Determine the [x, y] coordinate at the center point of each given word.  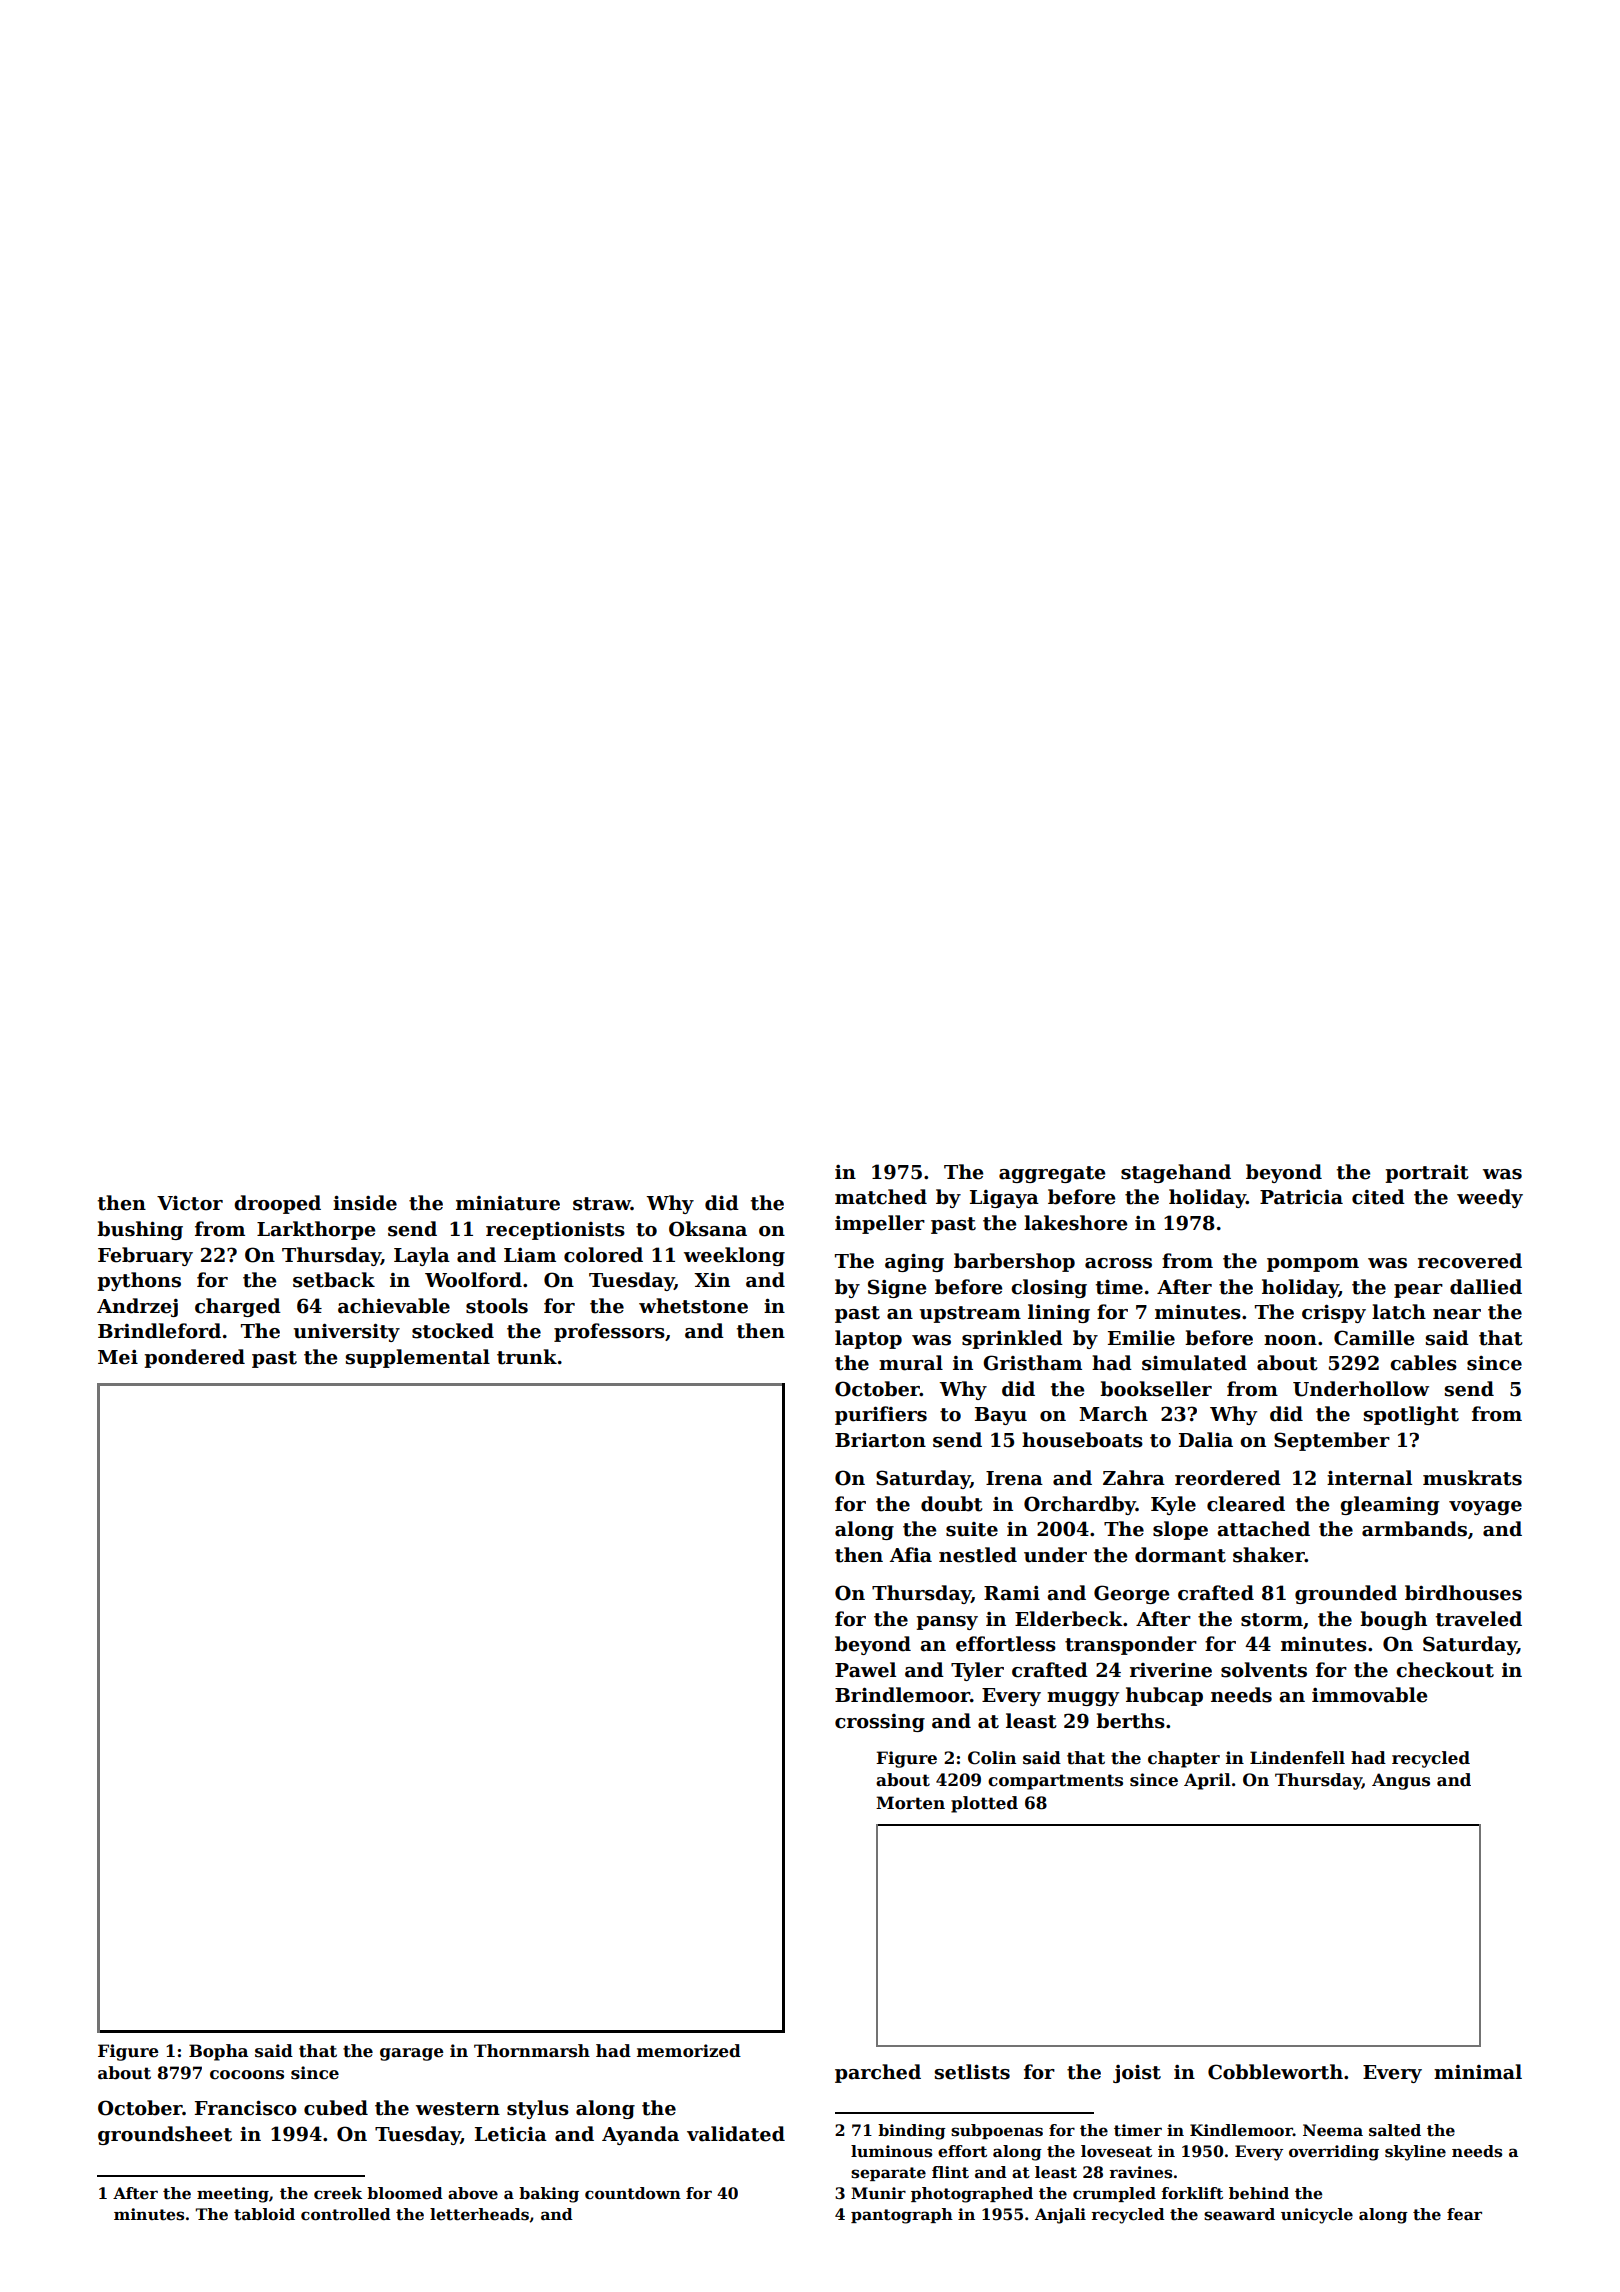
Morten [910, 1803]
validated [736, 2134]
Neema [1333, 2130]
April [1207, 1781]
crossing [880, 1723]
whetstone [693, 1306]
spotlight [1411, 1415]
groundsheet [165, 2135]
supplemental [418, 1358]
